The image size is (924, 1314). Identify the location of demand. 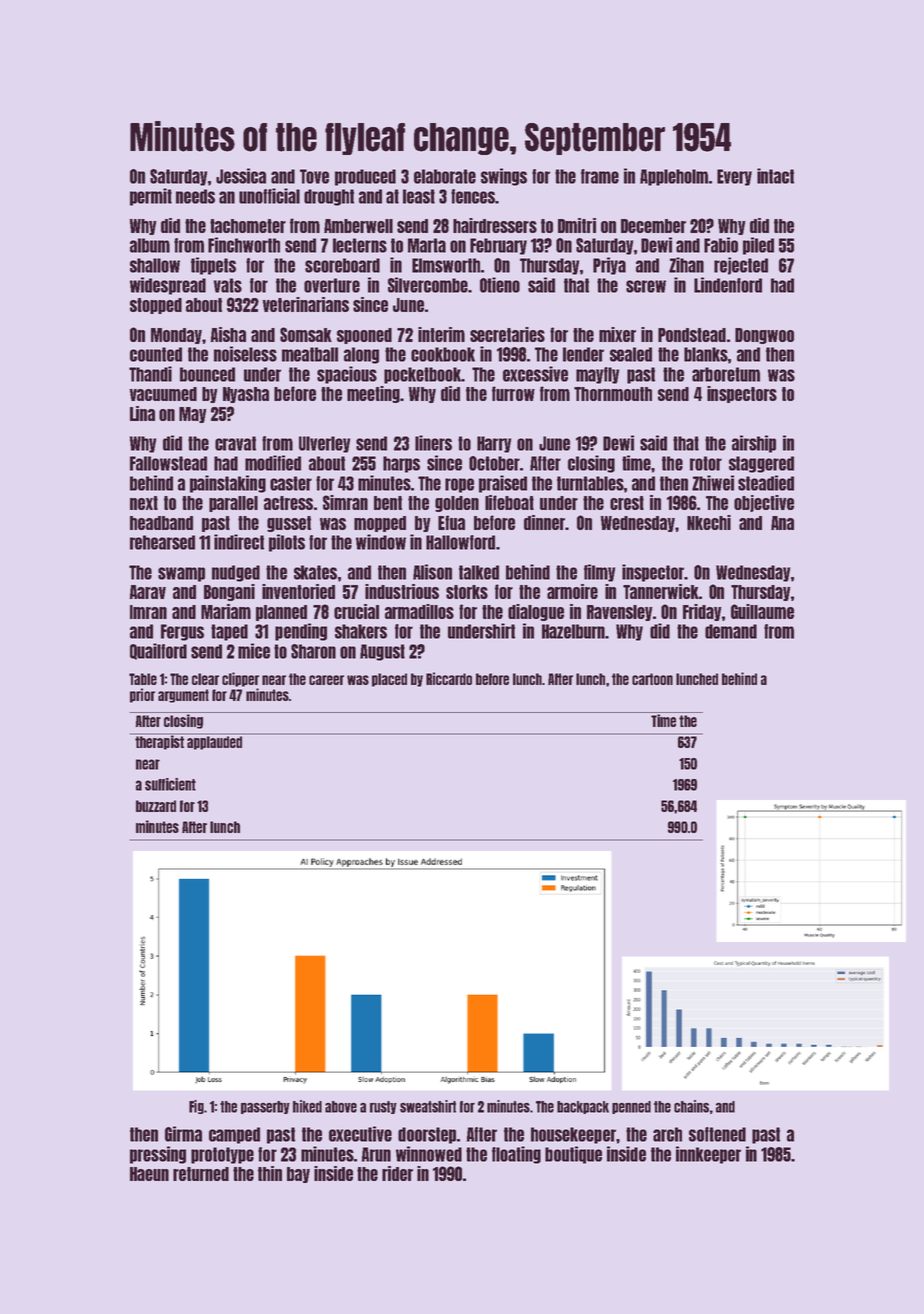
(731, 631).
